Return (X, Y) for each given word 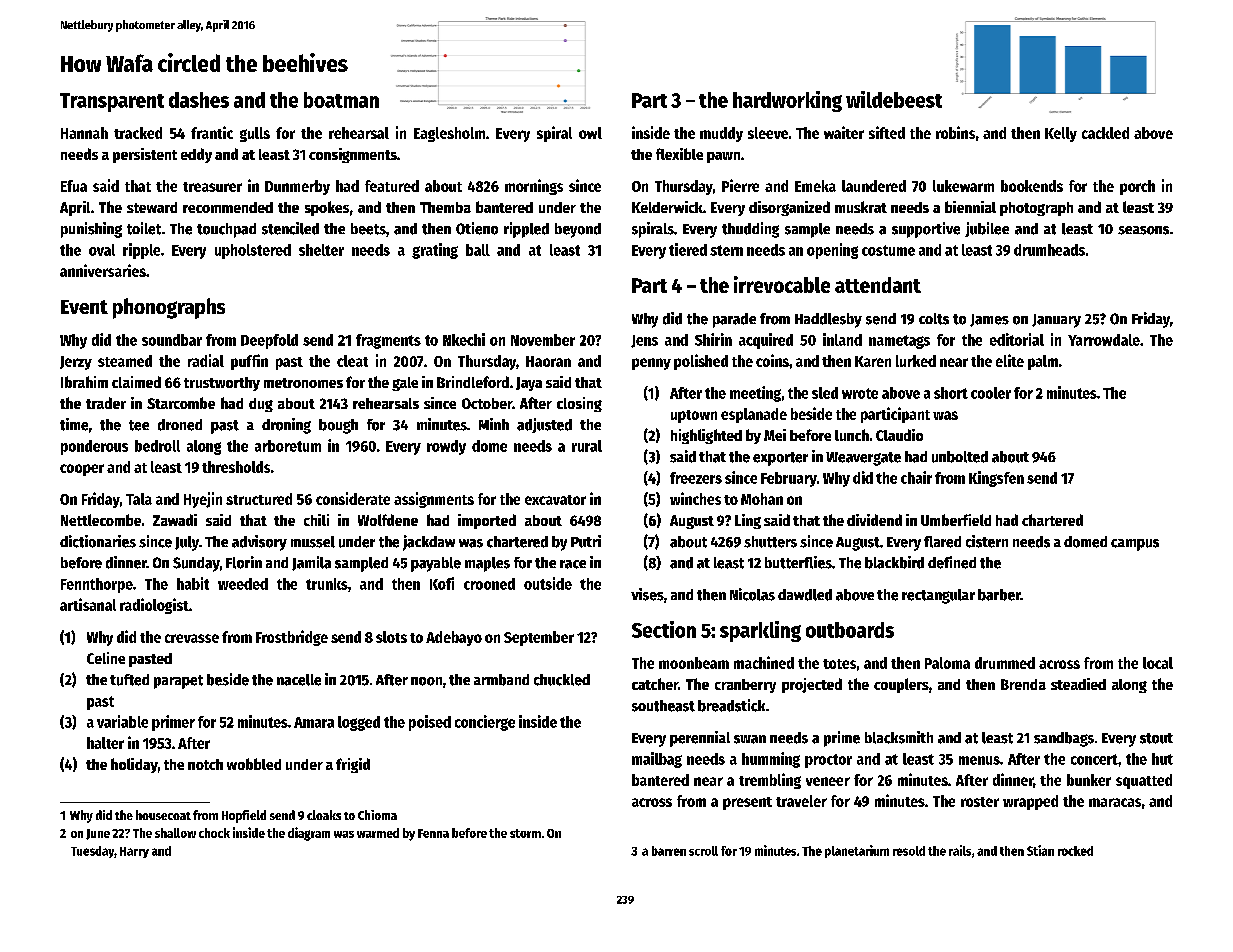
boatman (341, 100)
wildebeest (894, 99)
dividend (874, 520)
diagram (309, 834)
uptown (694, 416)
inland (842, 339)
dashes (199, 100)
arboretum (288, 446)
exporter (780, 459)
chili (316, 520)
